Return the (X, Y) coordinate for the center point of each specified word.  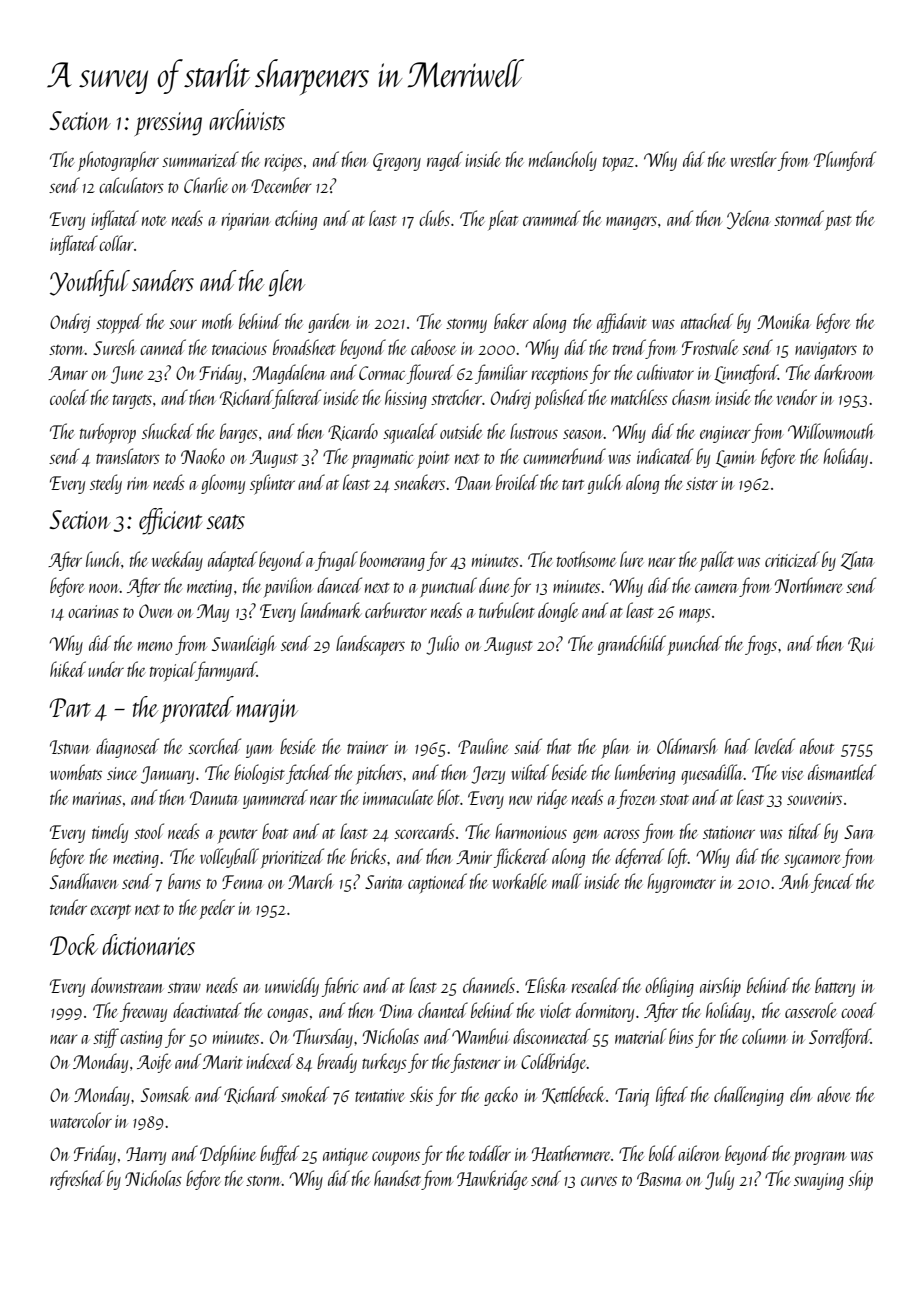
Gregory (397, 162)
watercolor (81, 1120)
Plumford (845, 161)
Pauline (483, 746)
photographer (118, 161)
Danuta (214, 798)
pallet (716, 561)
